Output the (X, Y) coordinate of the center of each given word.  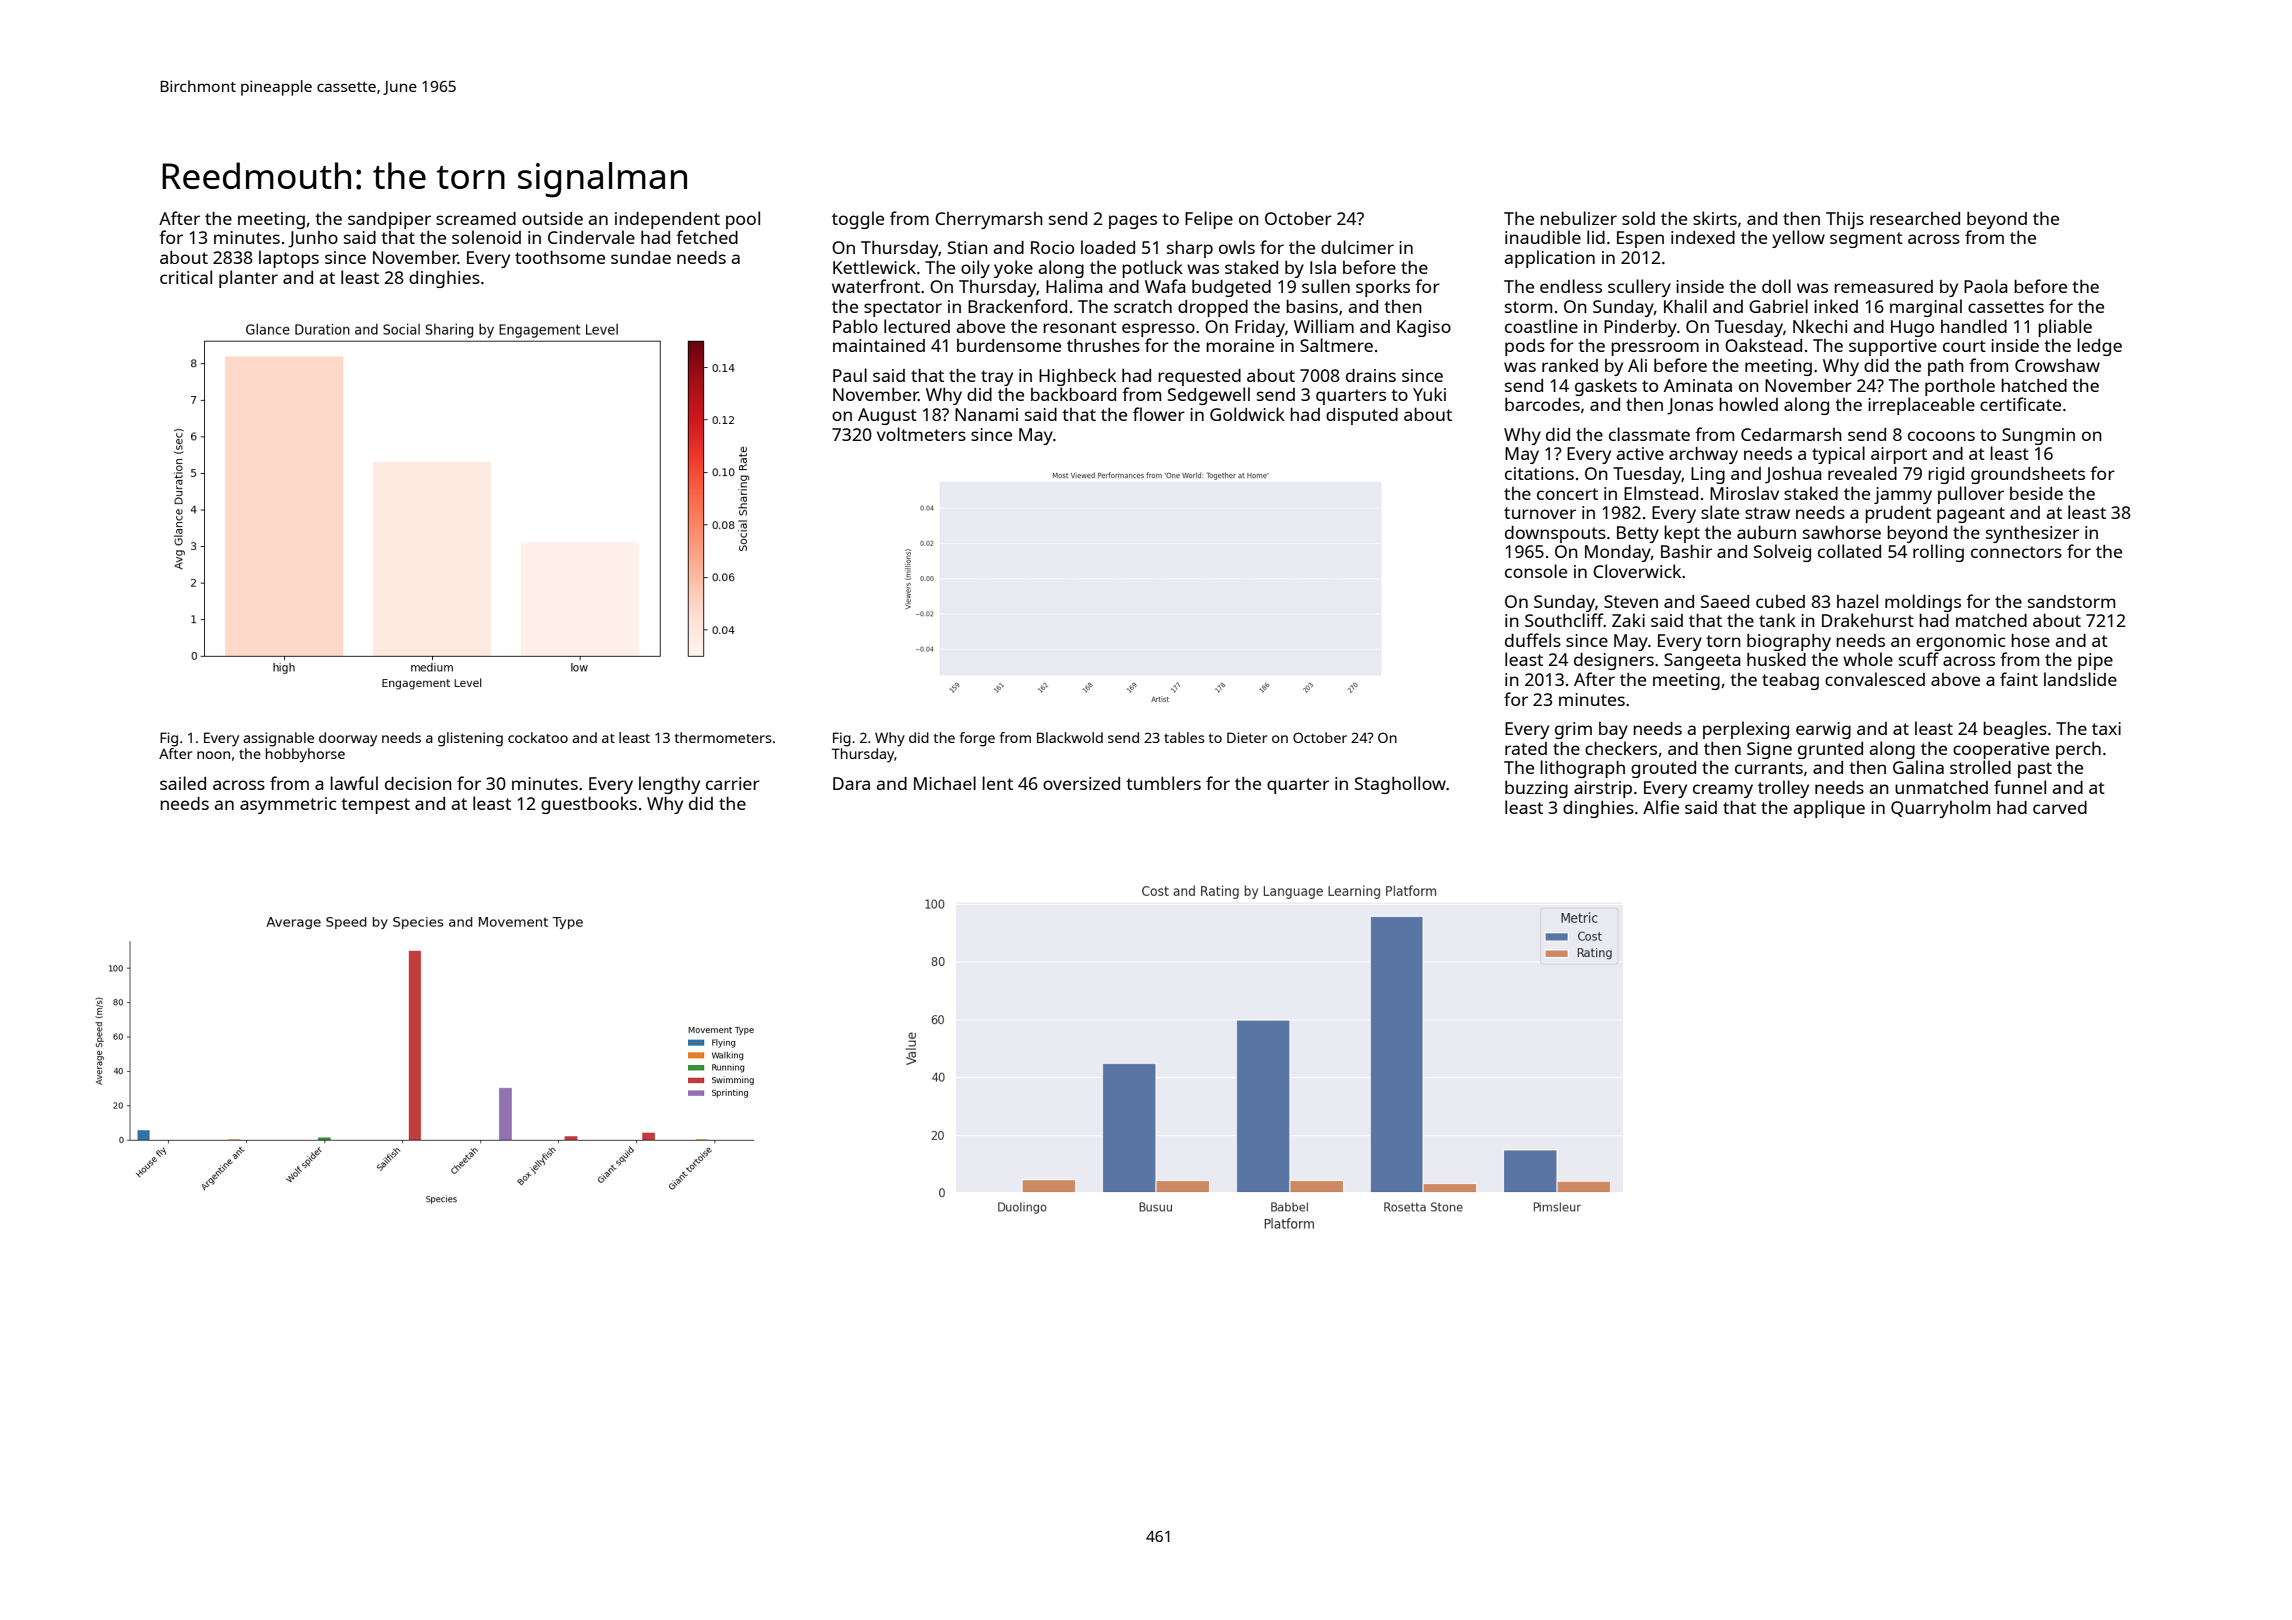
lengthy (669, 785)
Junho (313, 239)
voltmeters (921, 434)
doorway (348, 739)
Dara (851, 783)
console (1536, 571)
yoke (1013, 269)
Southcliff (1564, 620)
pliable (2065, 328)
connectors (2016, 552)
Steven (1631, 601)
